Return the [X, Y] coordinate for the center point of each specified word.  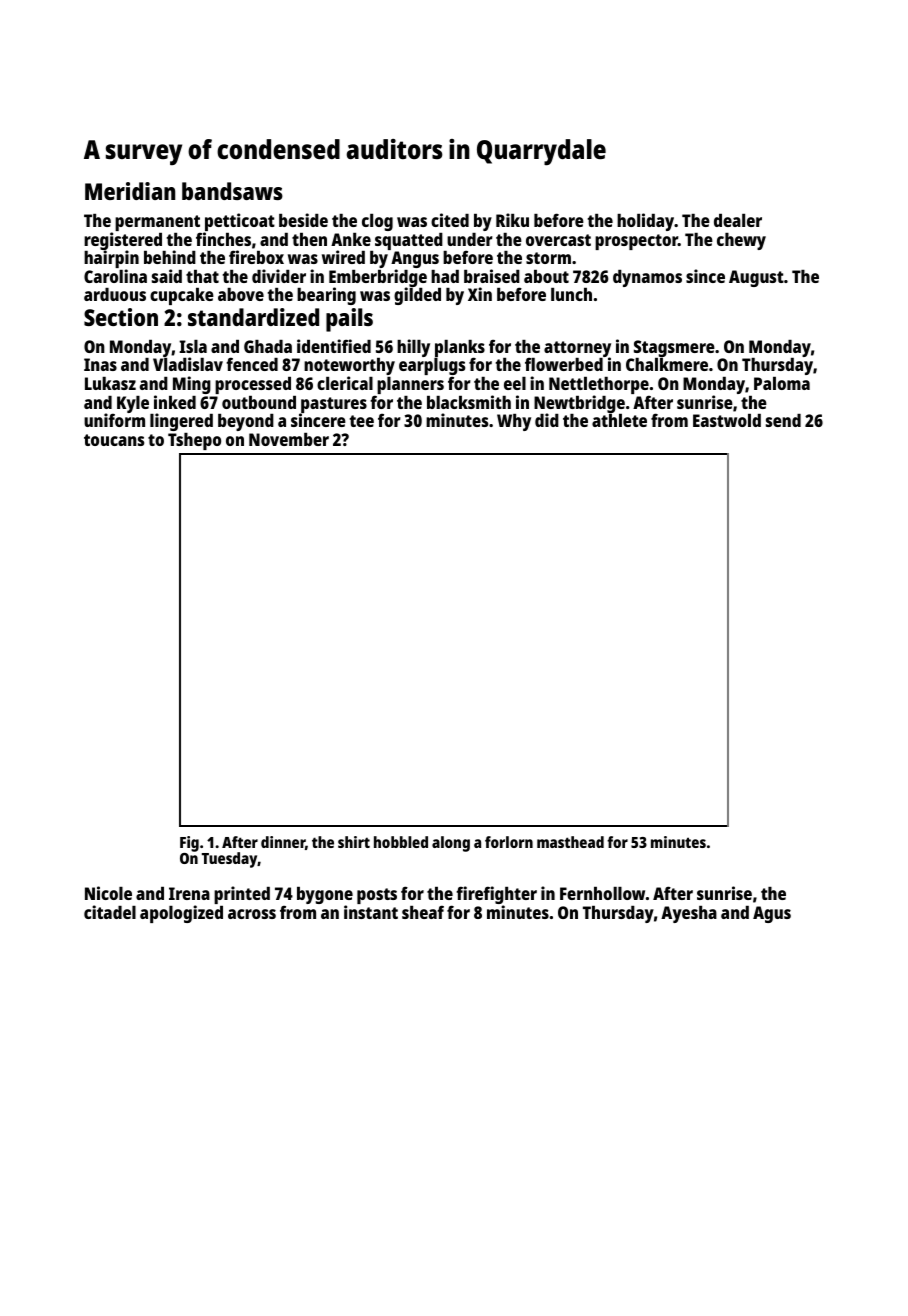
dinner [283, 842]
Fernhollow [602, 893]
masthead [570, 842]
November [289, 439]
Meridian [130, 191]
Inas [100, 364]
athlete [619, 420]
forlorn [509, 842]
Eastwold [727, 420]
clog [377, 222]
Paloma [782, 383]
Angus [415, 259]
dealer [738, 220]
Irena [189, 893]
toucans [114, 440]
